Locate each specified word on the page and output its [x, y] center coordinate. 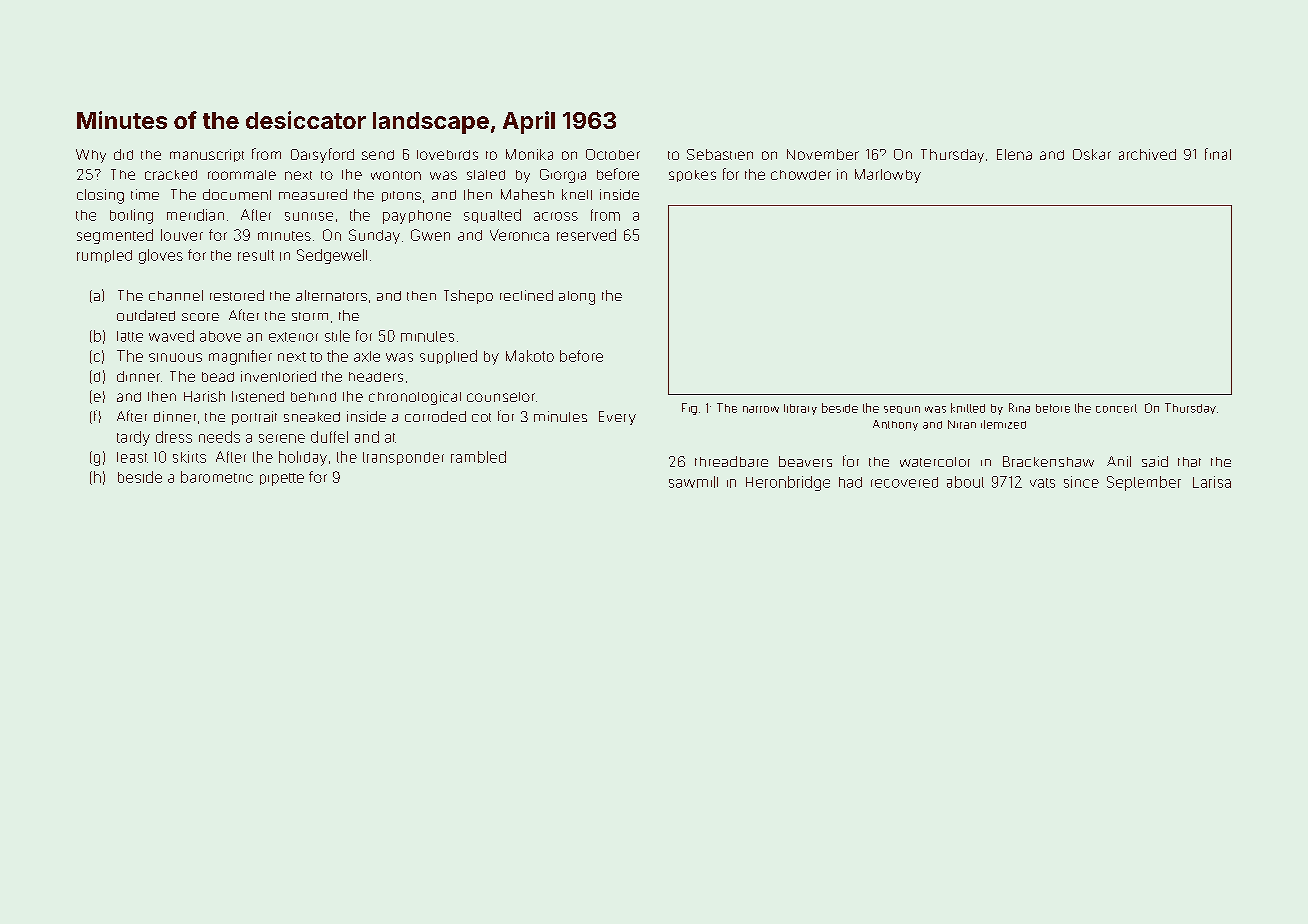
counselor [501, 397]
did [123, 154]
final [1218, 154]
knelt [577, 194]
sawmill [693, 482]
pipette [282, 479]
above [220, 336]
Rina [1019, 408]
